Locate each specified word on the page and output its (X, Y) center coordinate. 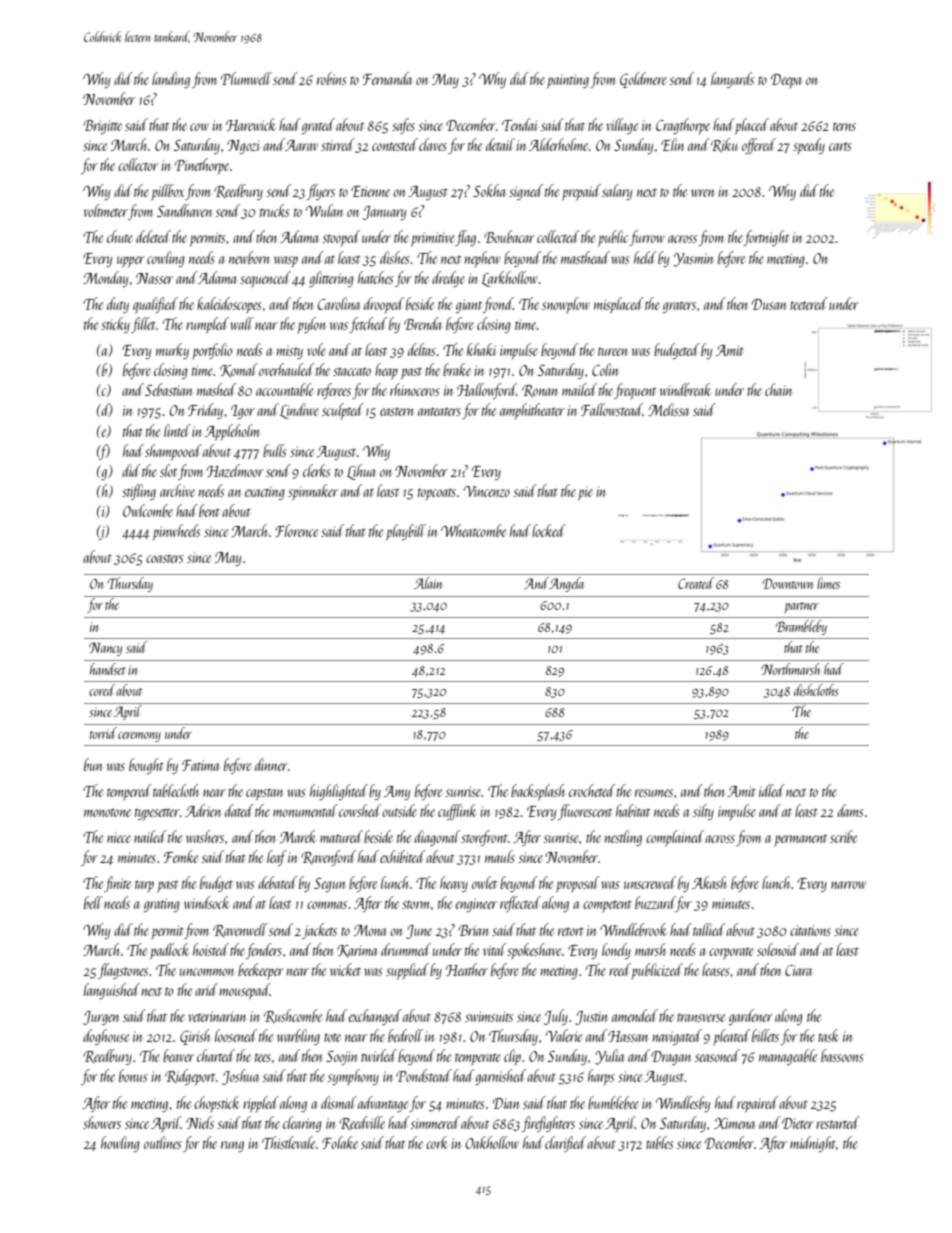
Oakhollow (492, 1142)
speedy (809, 146)
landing (171, 80)
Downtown (788, 583)
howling (120, 1144)
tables (660, 1142)
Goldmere (643, 80)
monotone (107, 812)
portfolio (212, 351)
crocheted (592, 790)
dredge (448, 279)
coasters (165, 558)
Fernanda (387, 78)
